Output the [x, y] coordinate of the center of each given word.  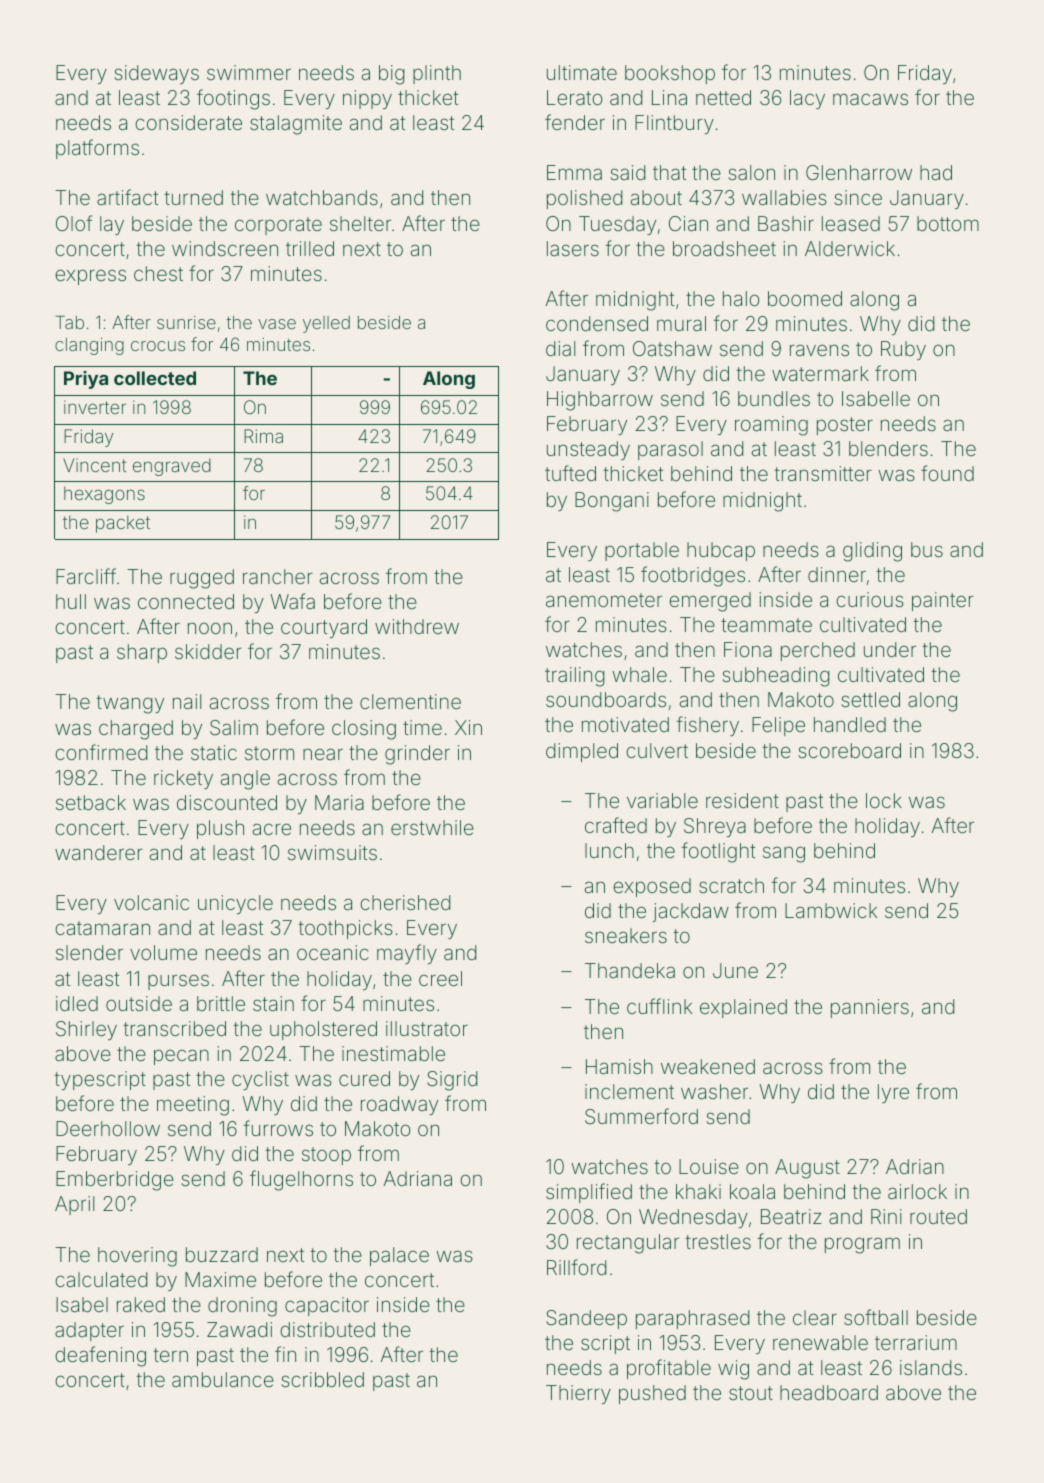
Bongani [612, 502]
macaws [870, 99]
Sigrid [452, 1081]
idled [77, 1003]
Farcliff [86, 576]
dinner [837, 574]
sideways [156, 74]
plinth [437, 74]
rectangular [628, 1244]
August [807, 1169]
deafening [100, 1356]
